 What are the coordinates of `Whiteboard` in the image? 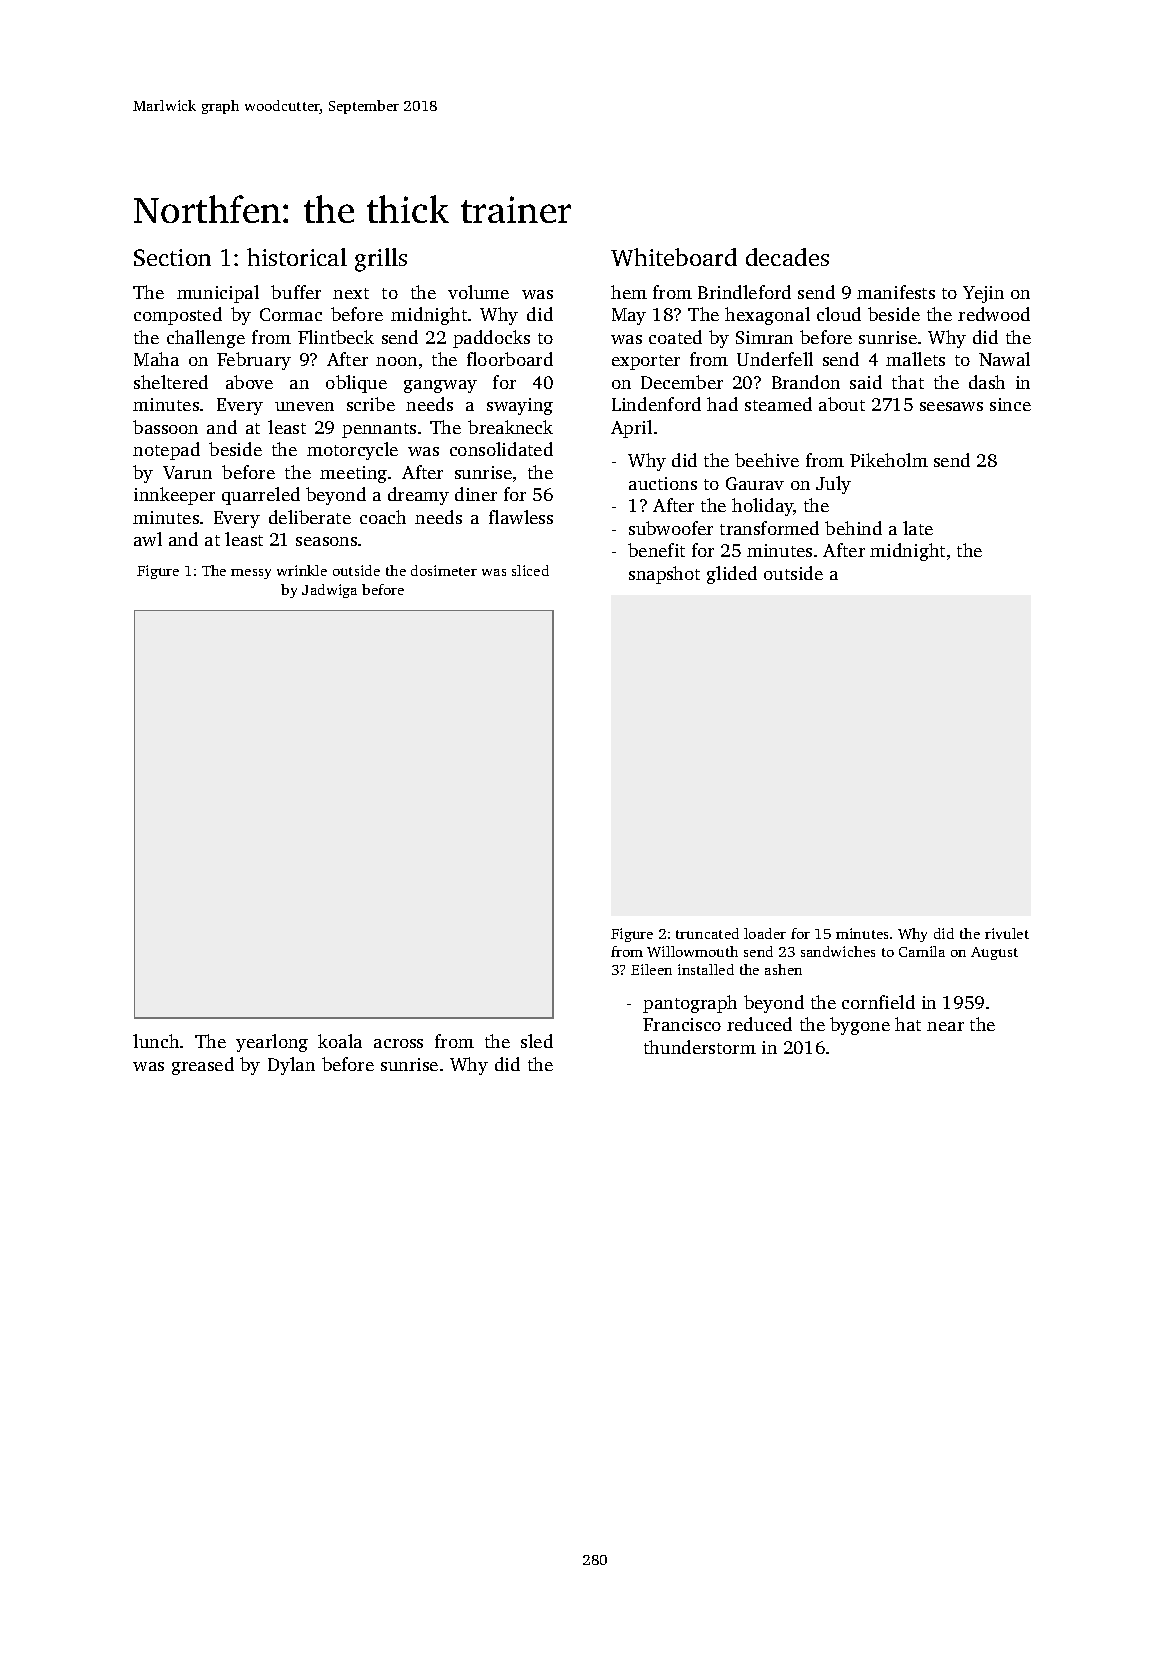 It's located at (674, 257).
